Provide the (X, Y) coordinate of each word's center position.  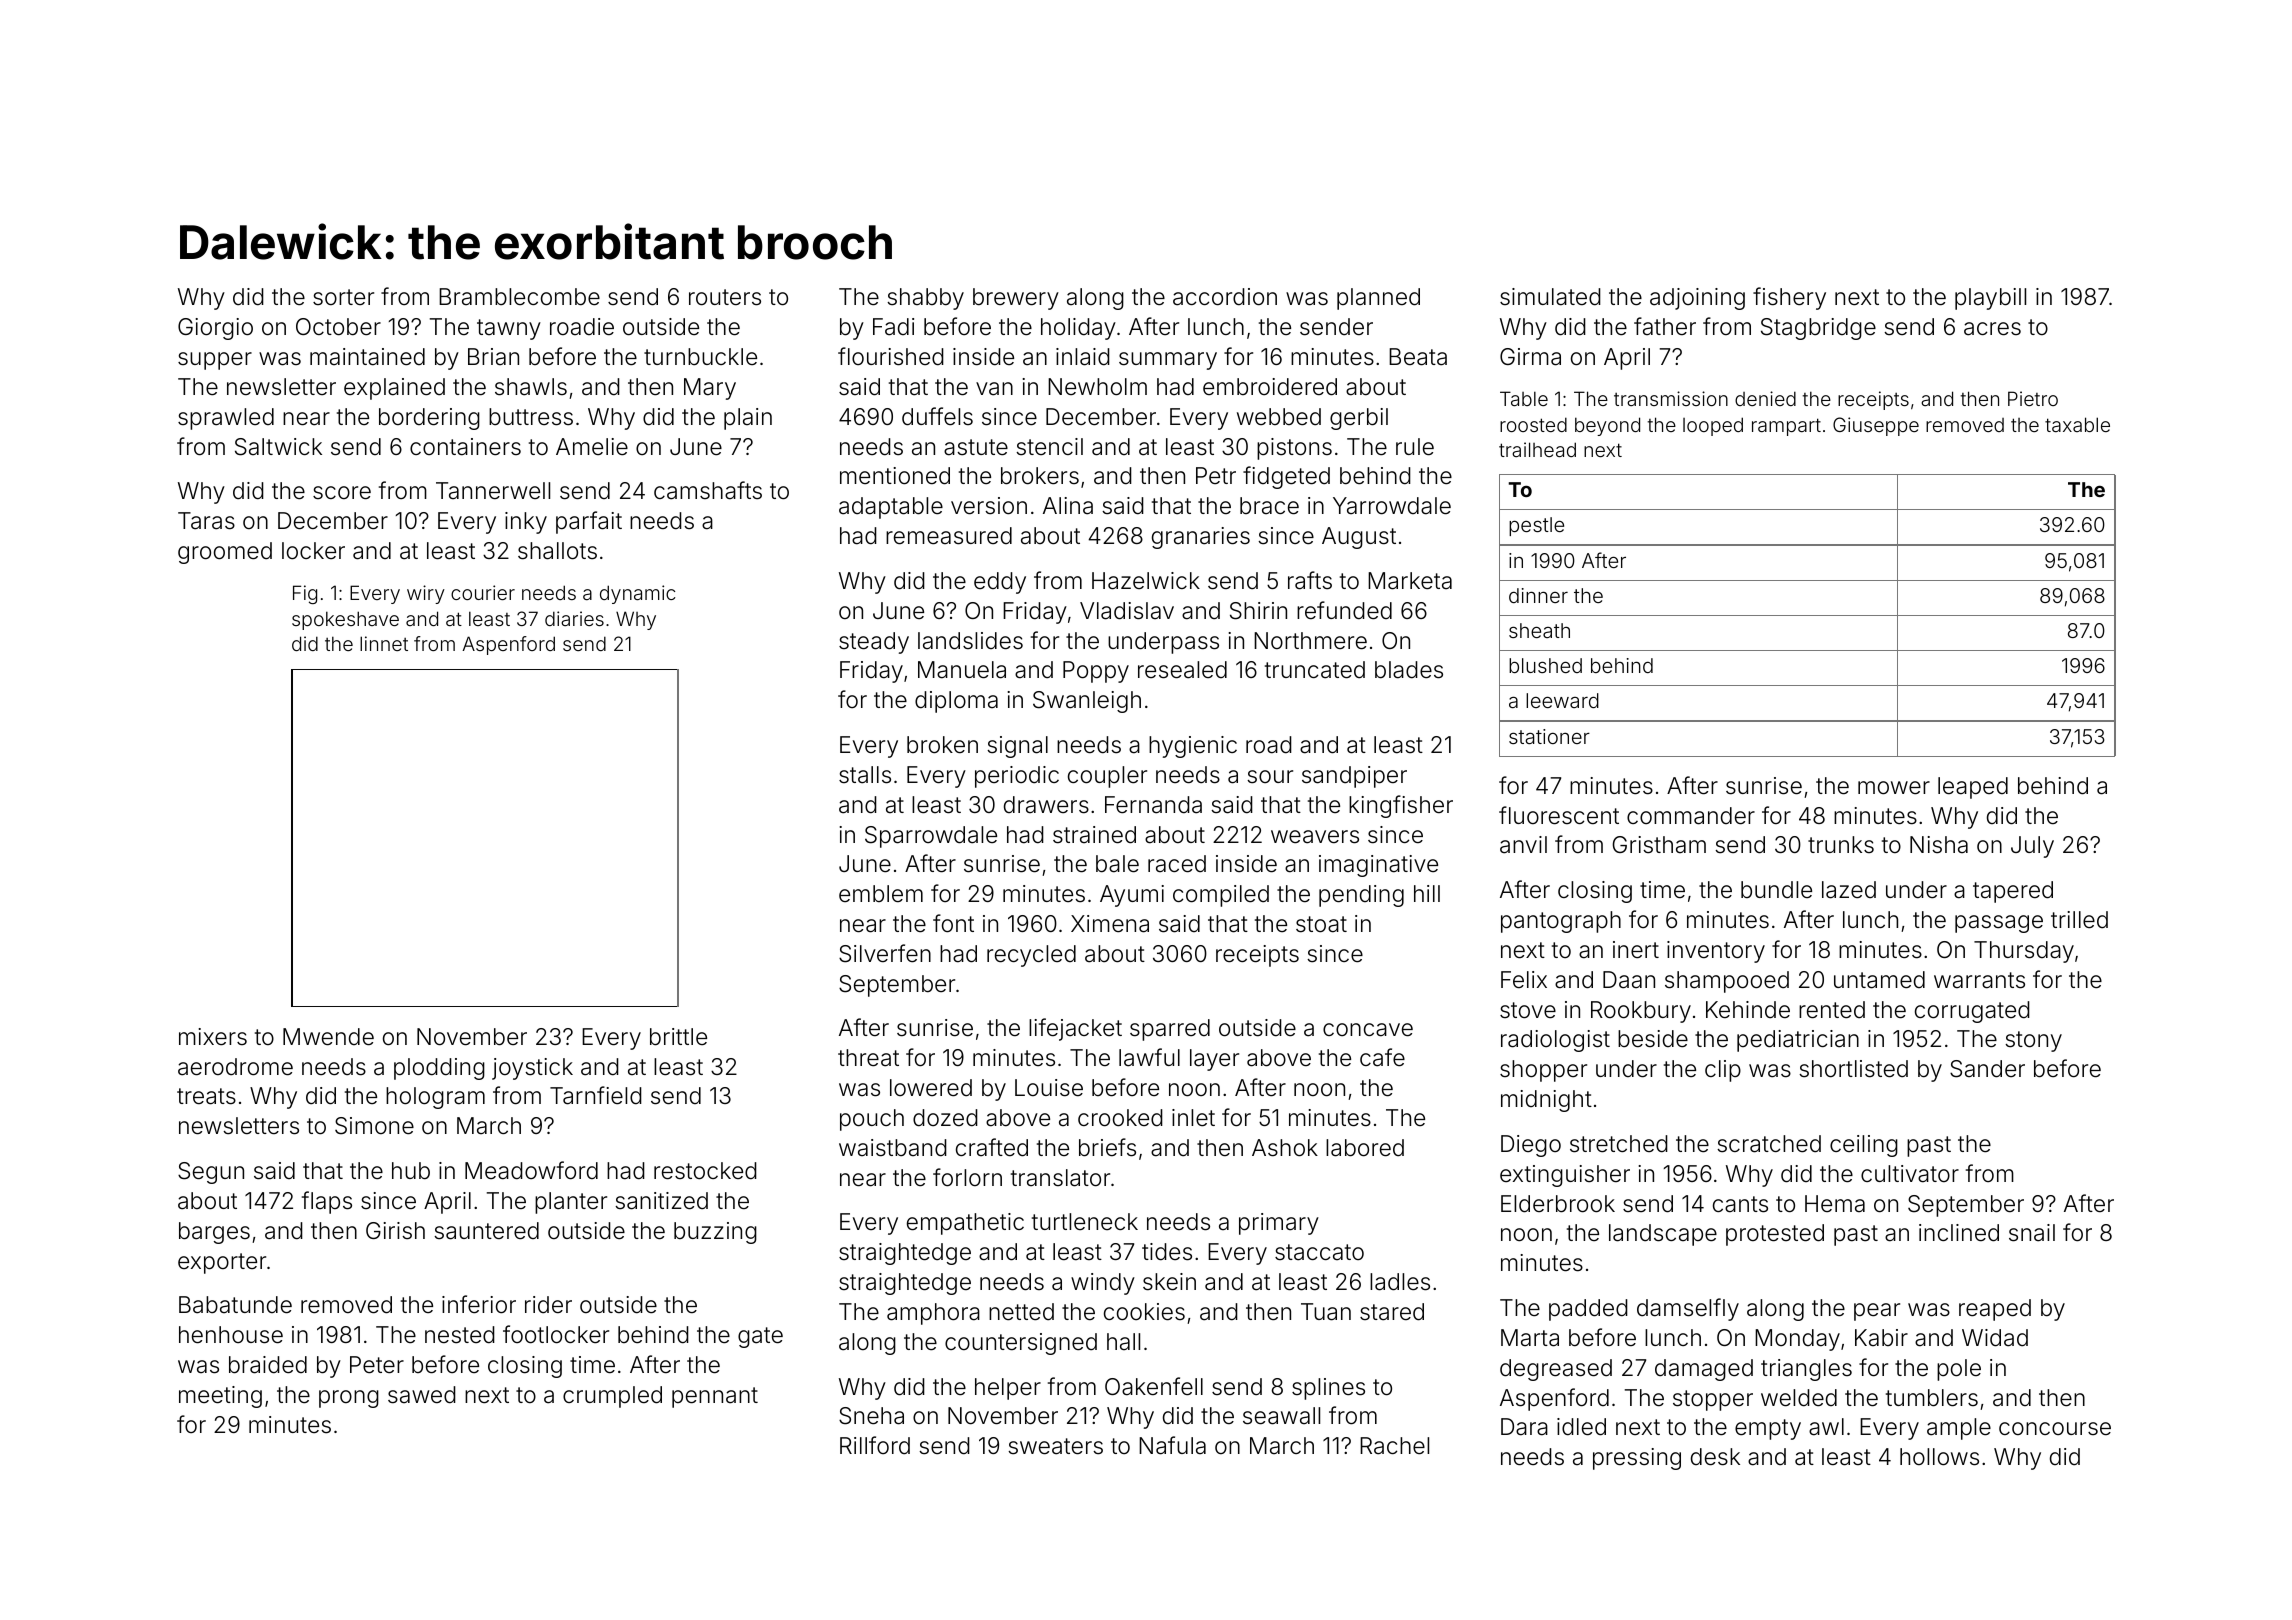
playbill (1990, 299)
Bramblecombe (519, 297)
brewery (1016, 299)
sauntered (486, 1231)
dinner (1538, 595)
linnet (384, 643)
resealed (1182, 670)
